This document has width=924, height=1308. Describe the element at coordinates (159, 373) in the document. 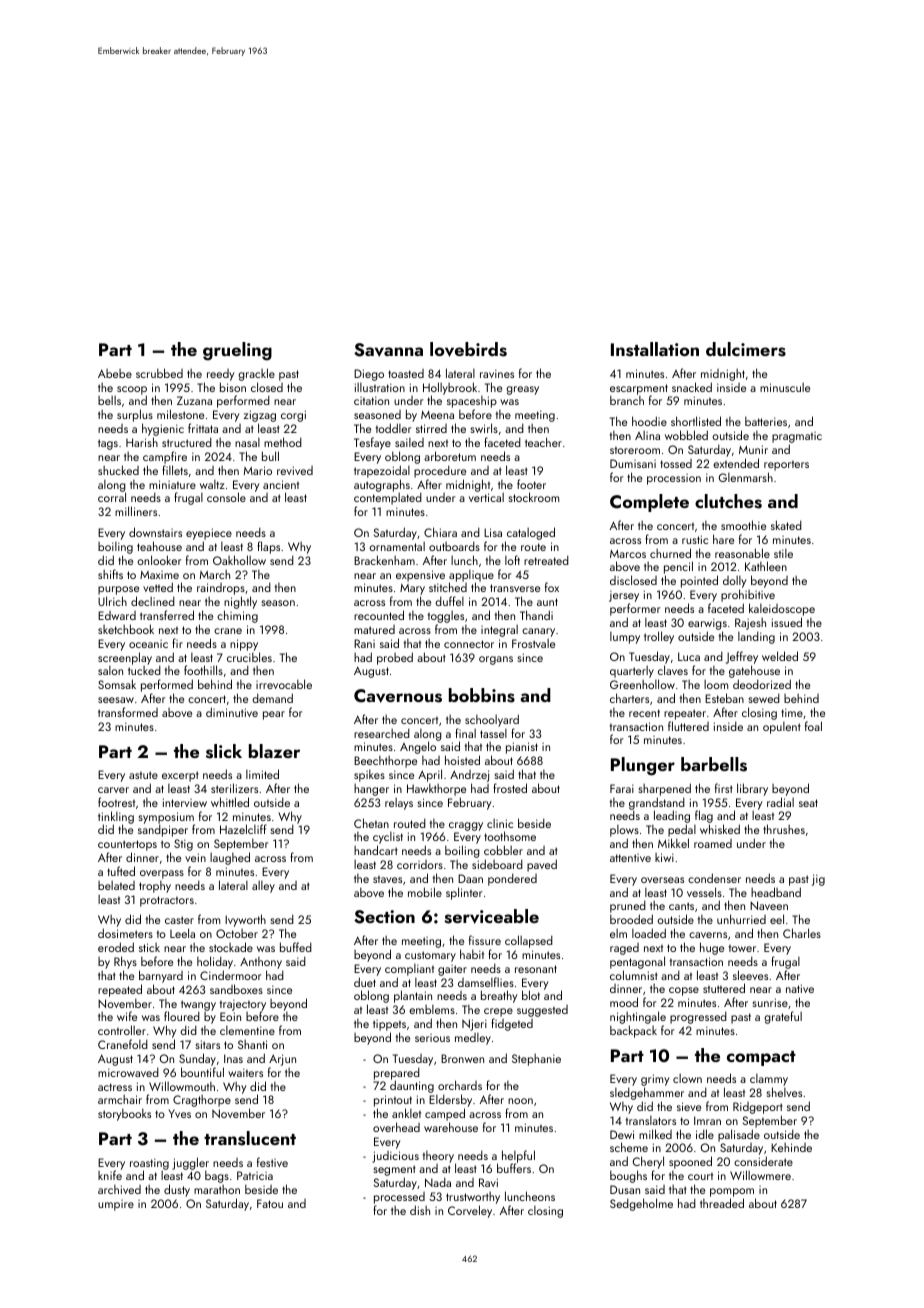

I see `scrubbed` at that location.
